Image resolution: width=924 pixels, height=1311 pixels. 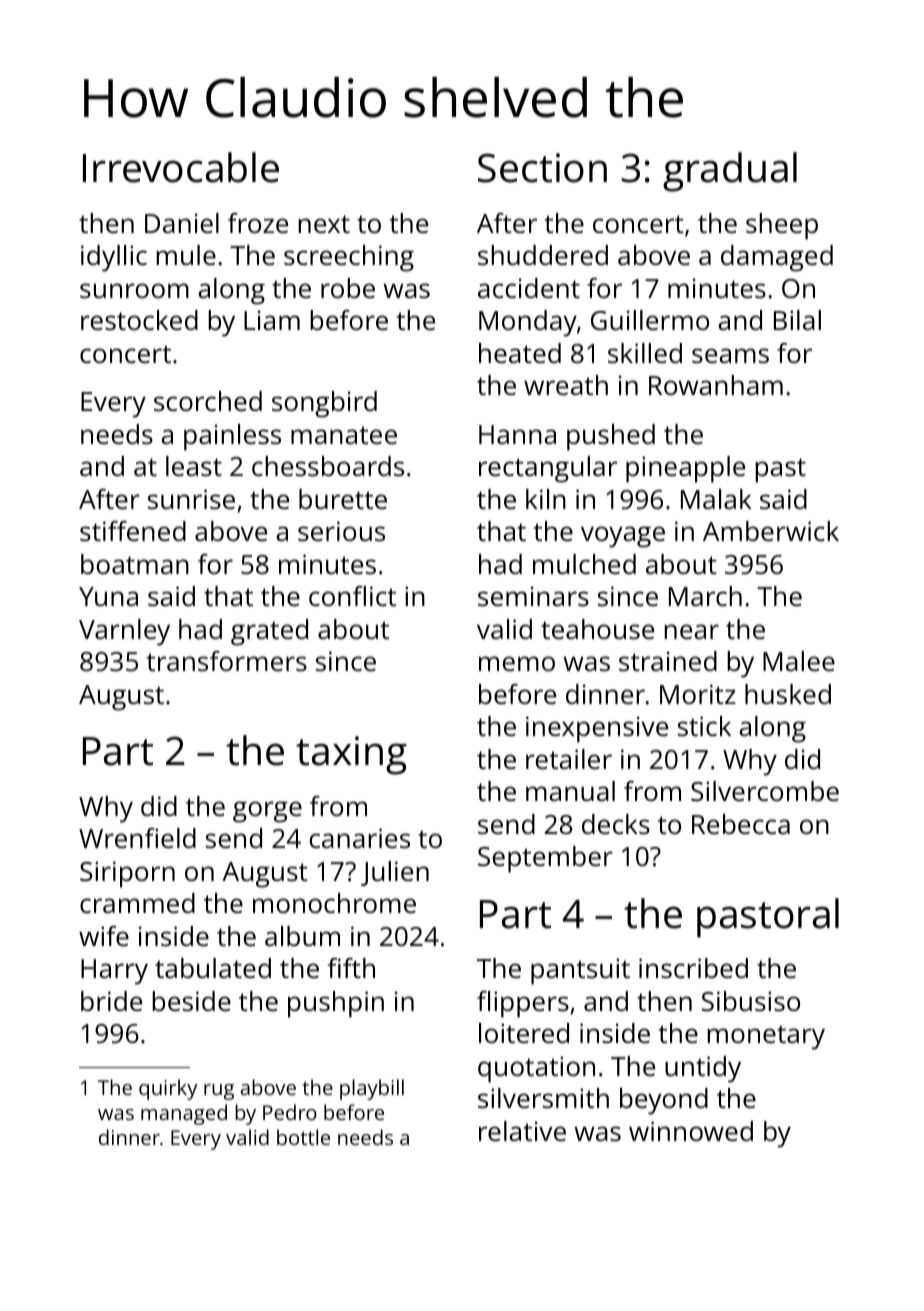 What do you see at coordinates (137, 838) in the screenshot?
I see `Wrenfield` at bounding box center [137, 838].
